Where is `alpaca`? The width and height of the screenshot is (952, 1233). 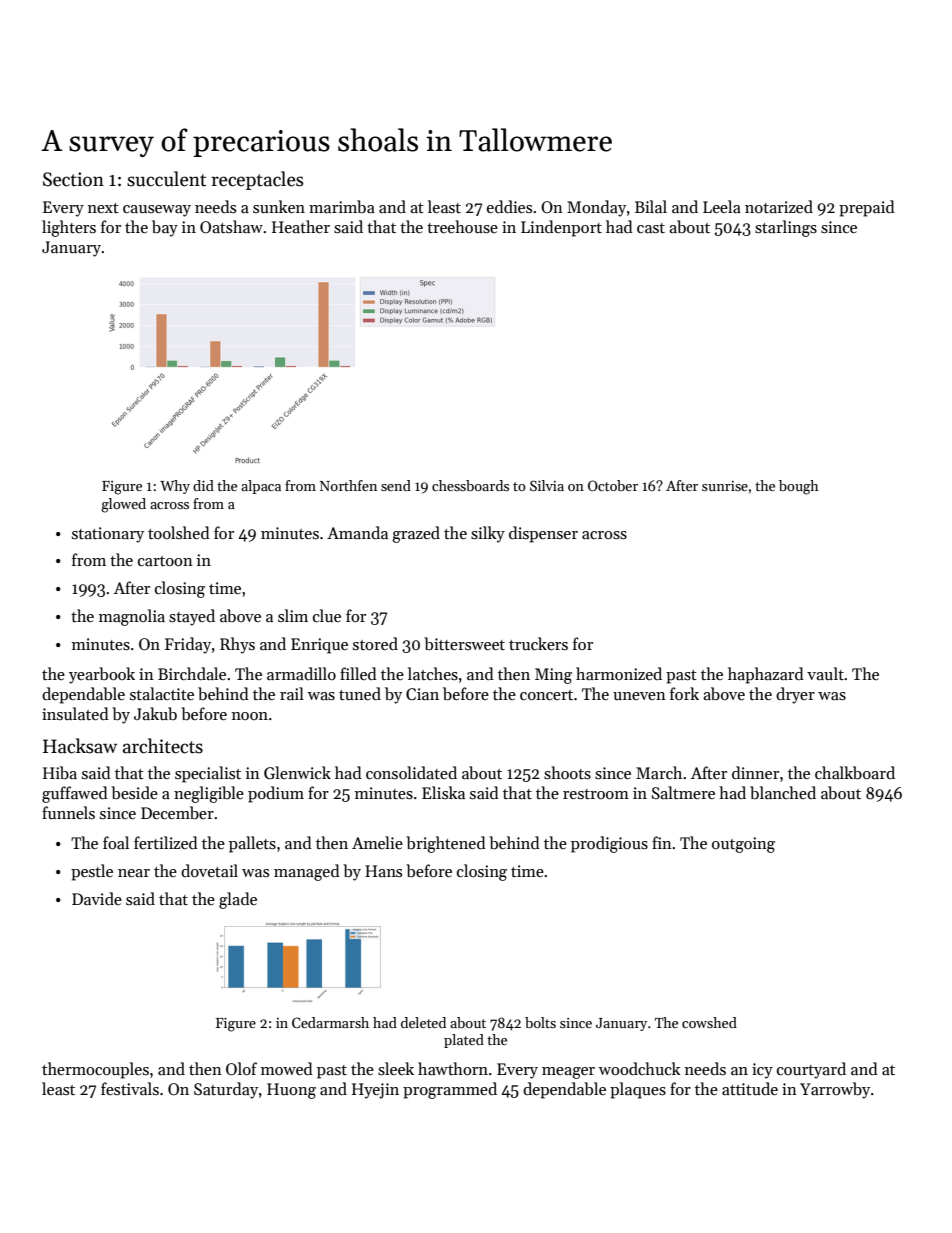
alpaca is located at coordinates (261, 487).
